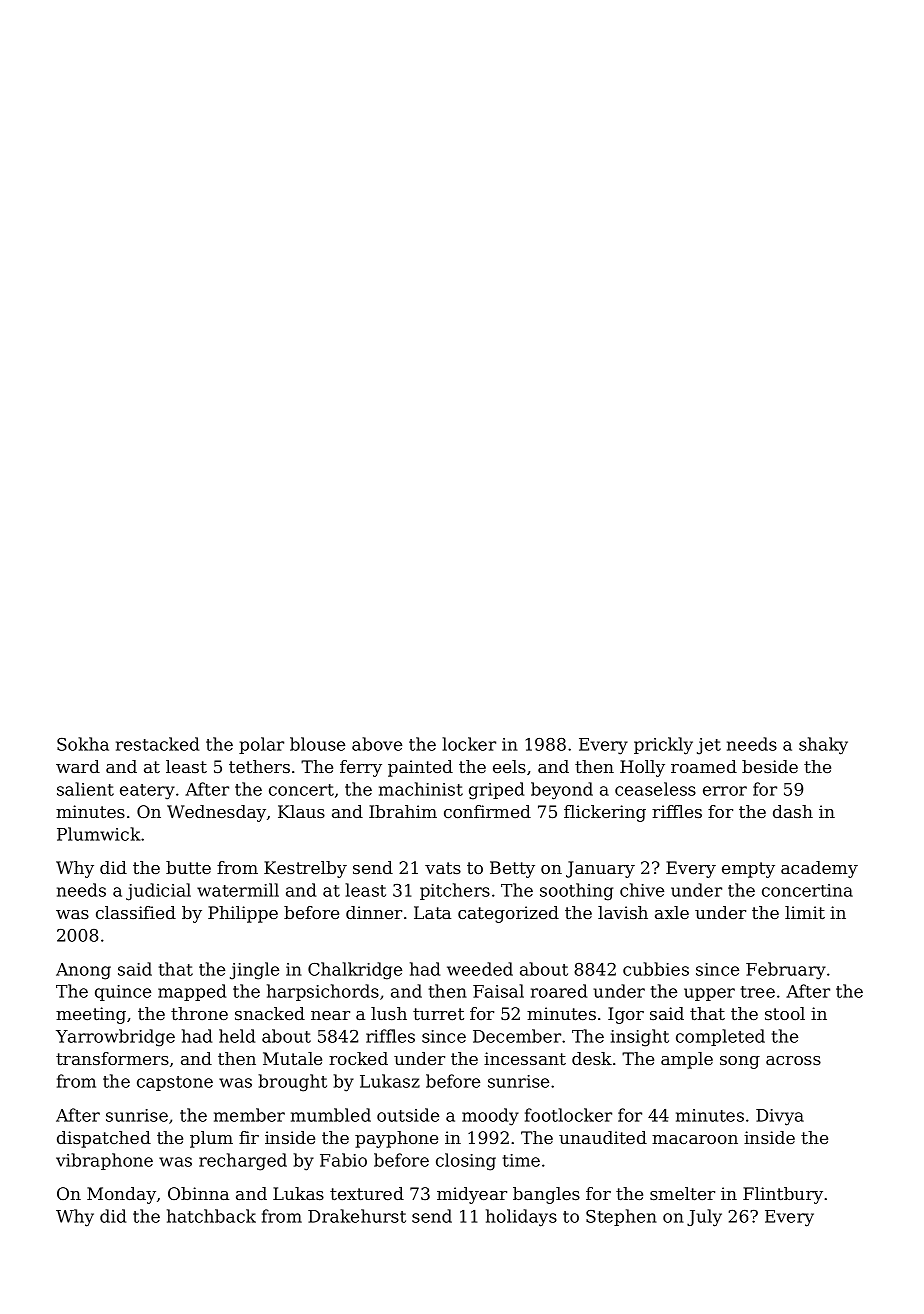 The height and width of the screenshot is (1314, 924). Describe the element at coordinates (83, 971) in the screenshot. I see `Anong` at that location.
